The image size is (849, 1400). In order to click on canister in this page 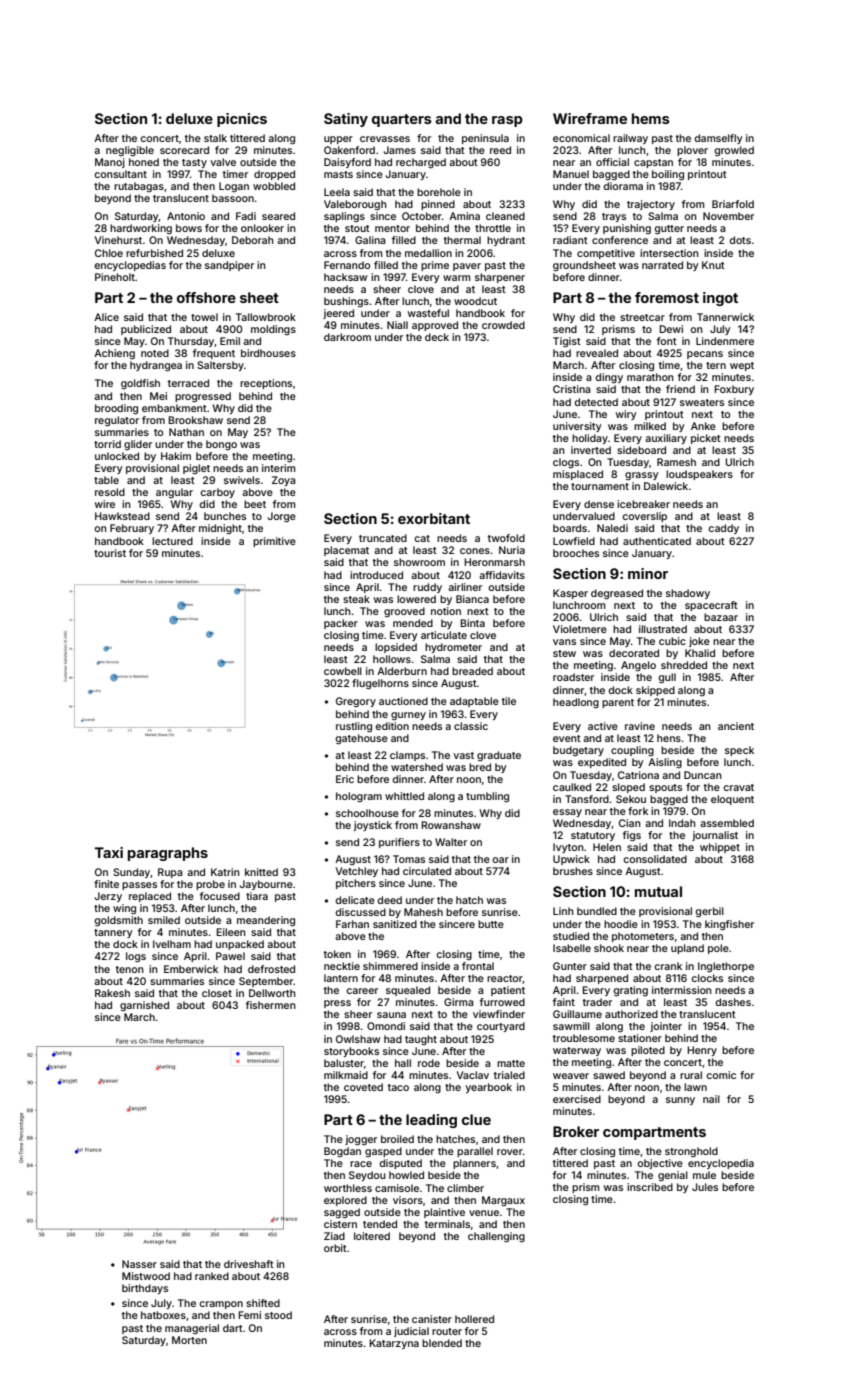, I will do `click(432, 1319)`.
